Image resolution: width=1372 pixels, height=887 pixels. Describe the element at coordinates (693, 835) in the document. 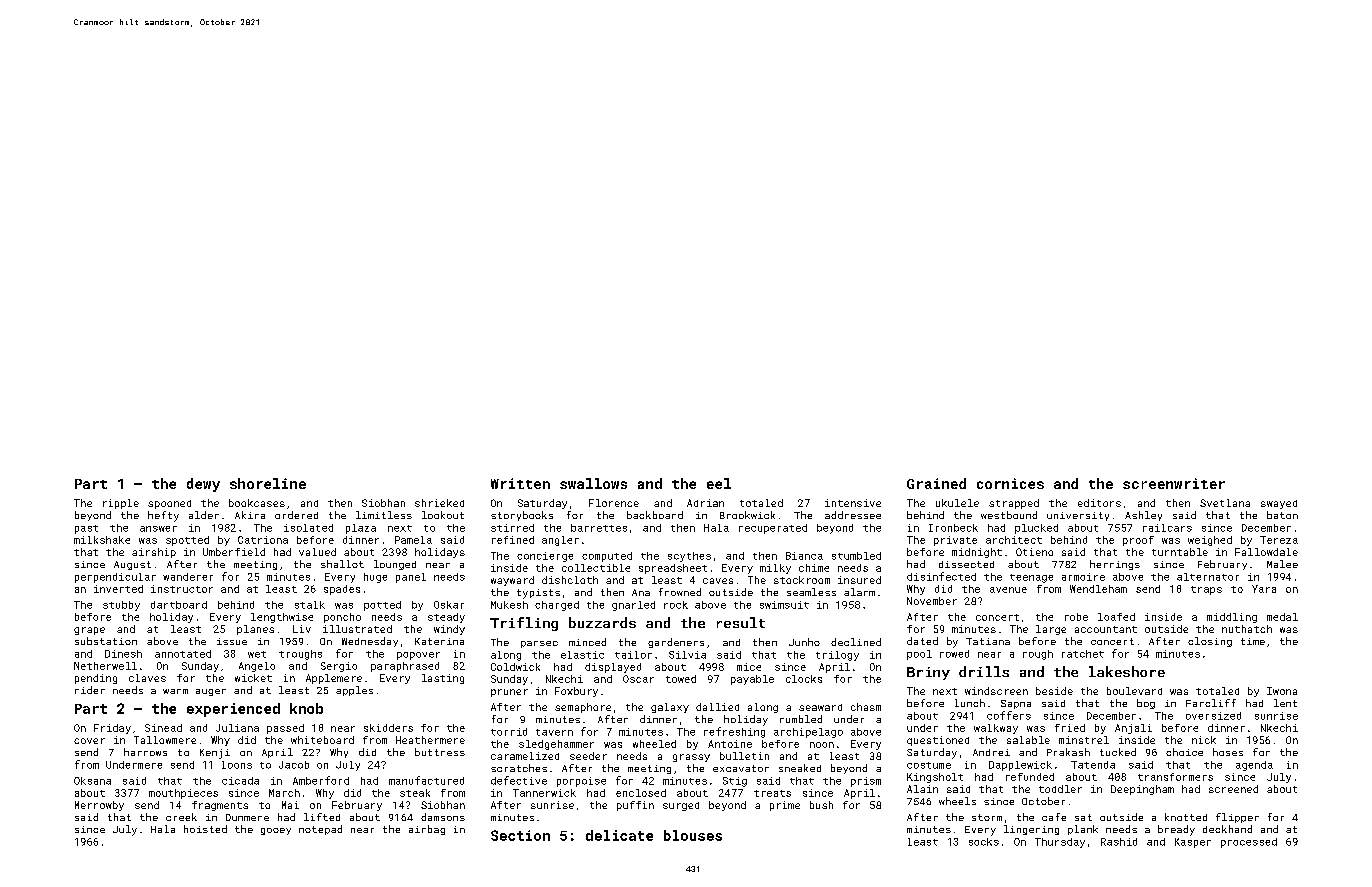

I see `blouses` at that location.
